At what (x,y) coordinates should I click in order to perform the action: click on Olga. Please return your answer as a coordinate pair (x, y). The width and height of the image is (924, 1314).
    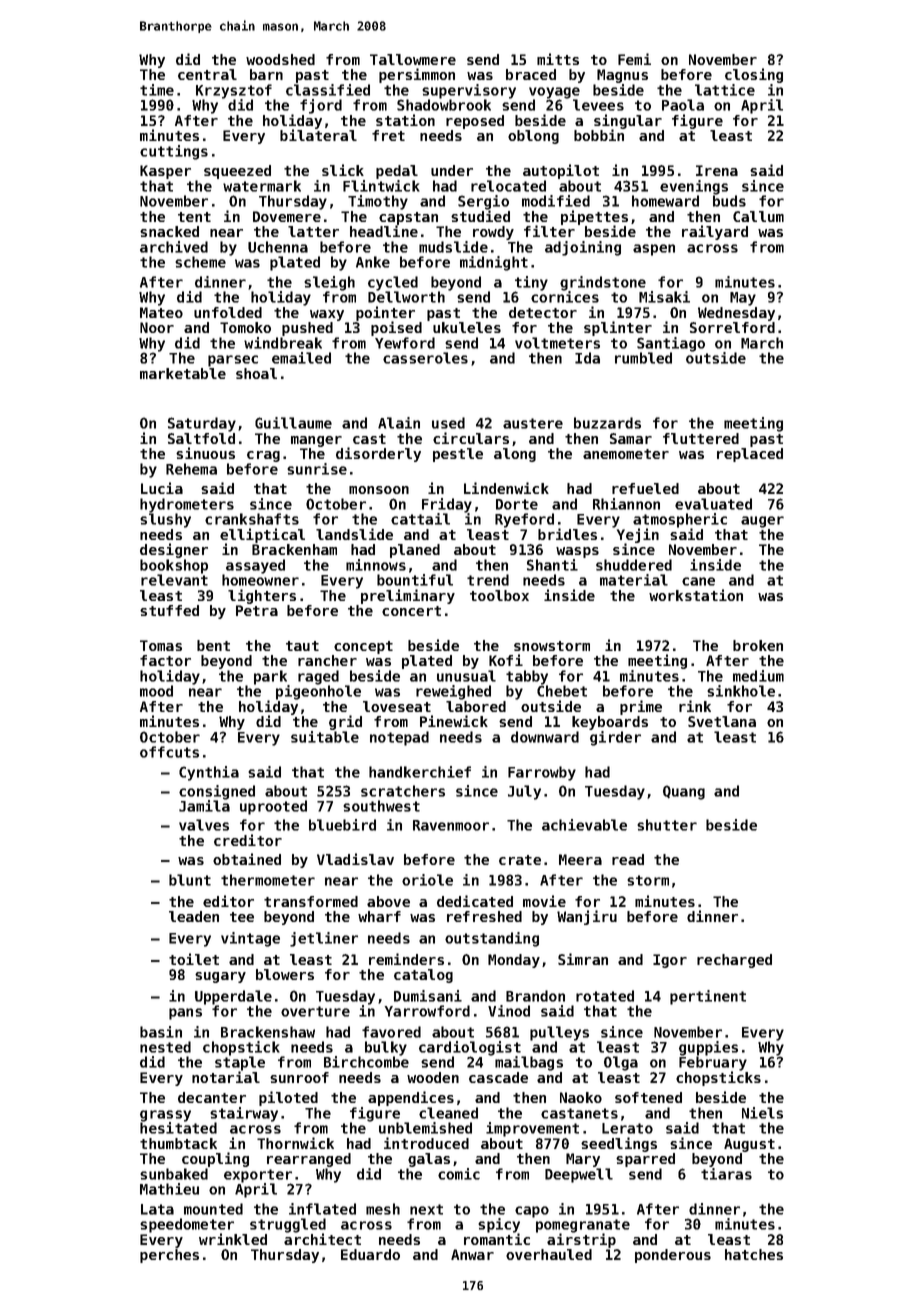
    Looking at the image, I should click on (621, 1063).
